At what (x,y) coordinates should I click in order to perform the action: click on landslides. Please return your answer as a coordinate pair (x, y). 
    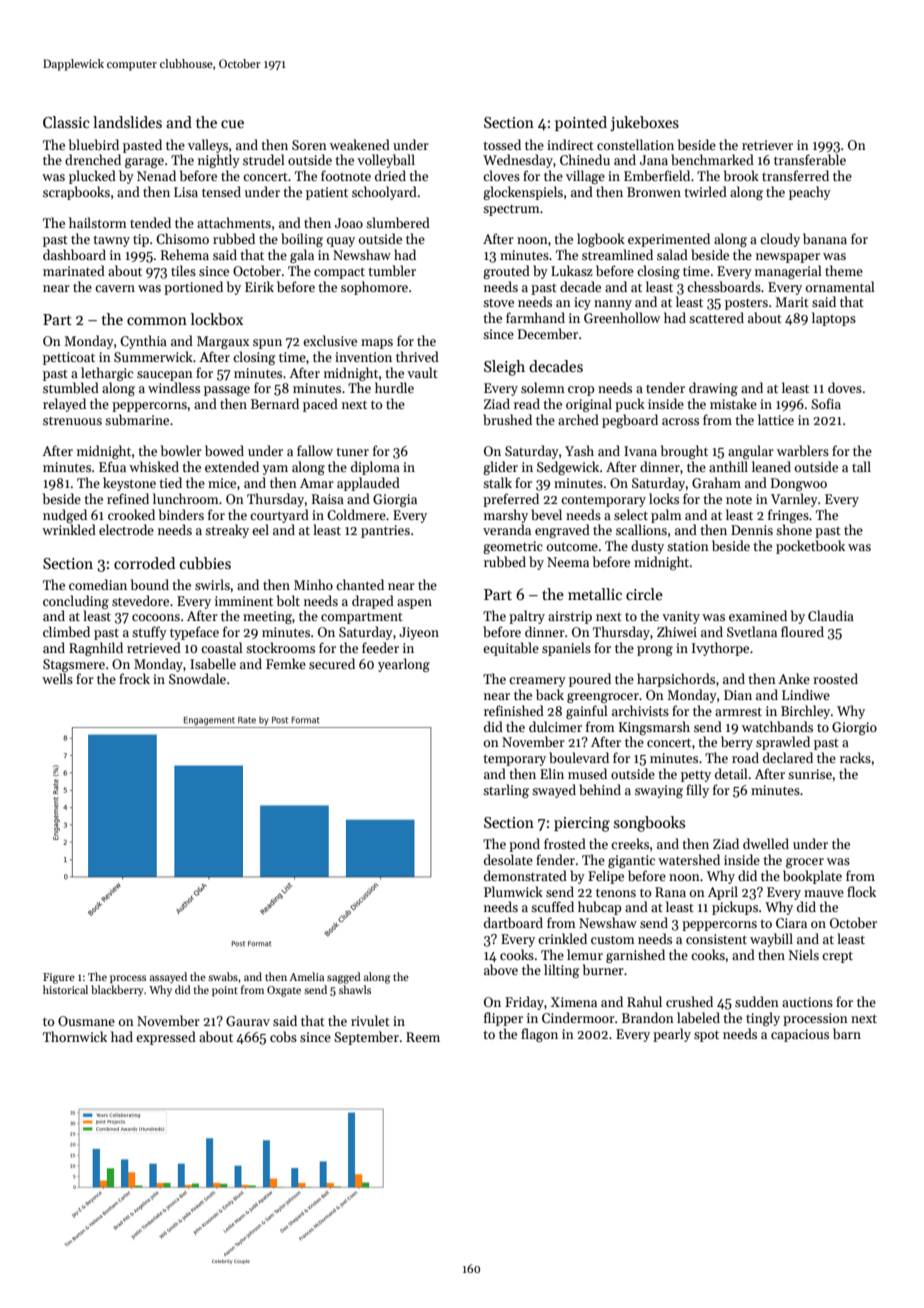
    Looking at the image, I should click on (127, 122).
